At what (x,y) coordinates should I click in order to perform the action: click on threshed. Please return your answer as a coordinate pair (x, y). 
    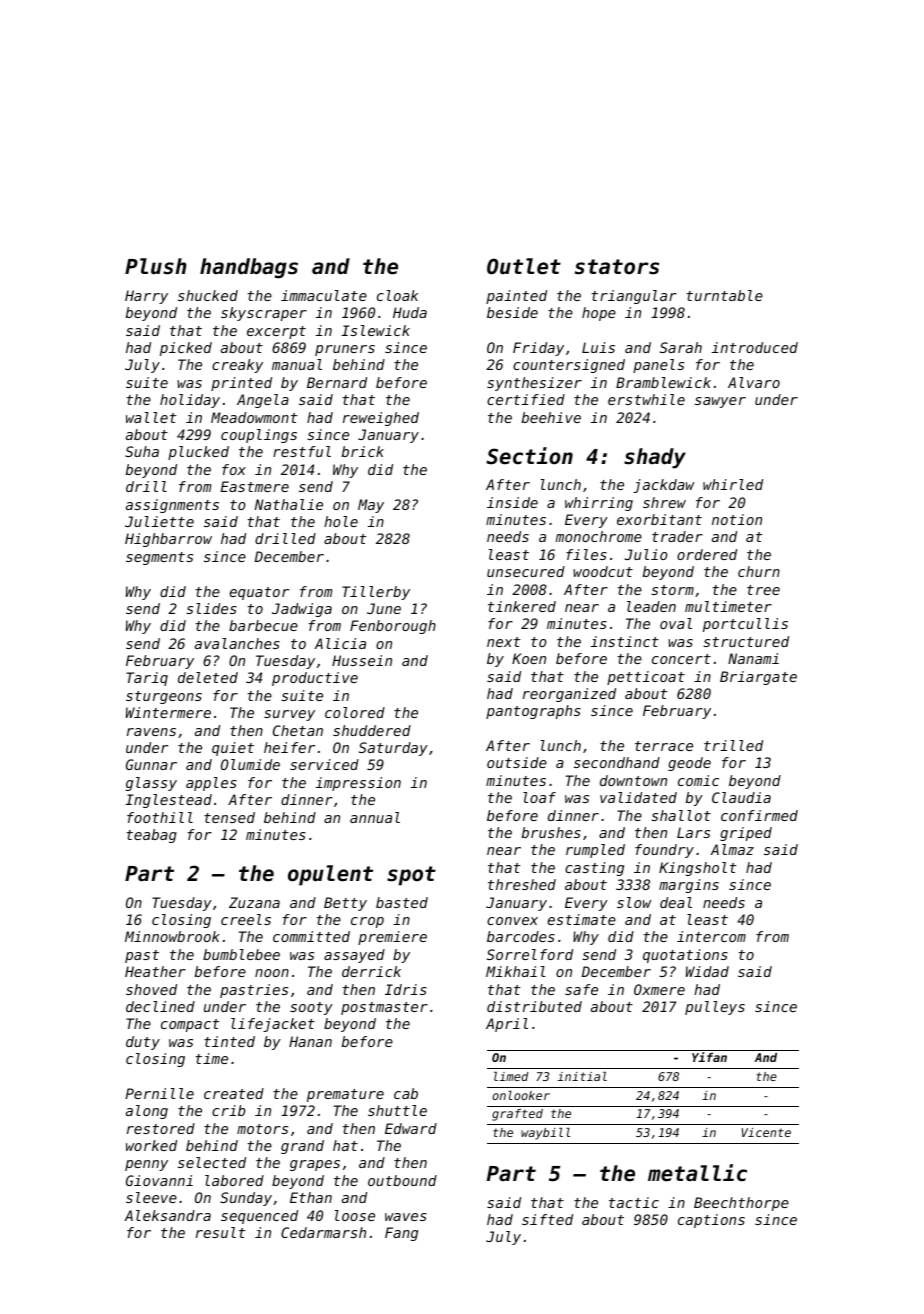
    Looking at the image, I should click on (522, 884).
